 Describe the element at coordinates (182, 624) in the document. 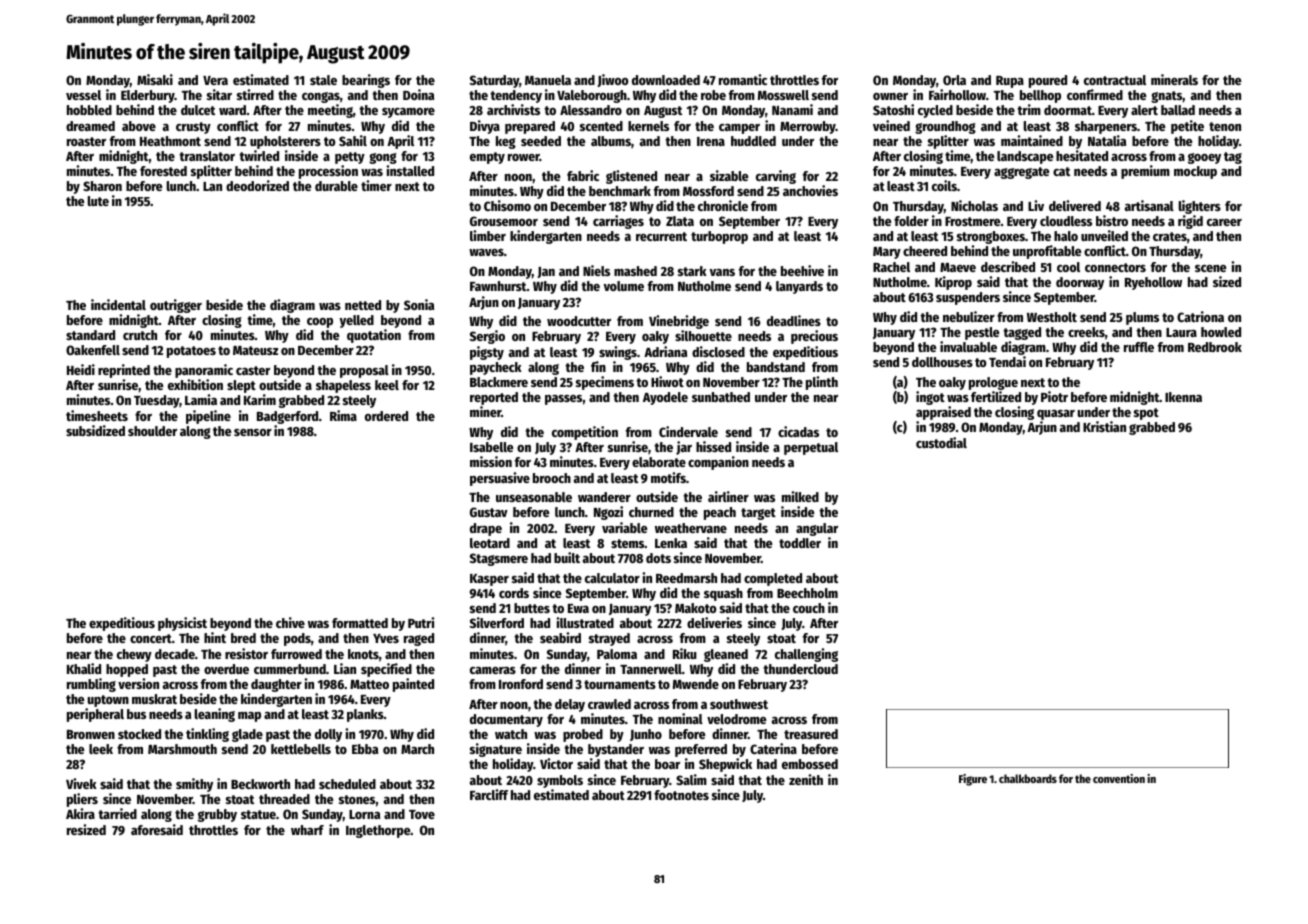

I see `physicist` at that location.
